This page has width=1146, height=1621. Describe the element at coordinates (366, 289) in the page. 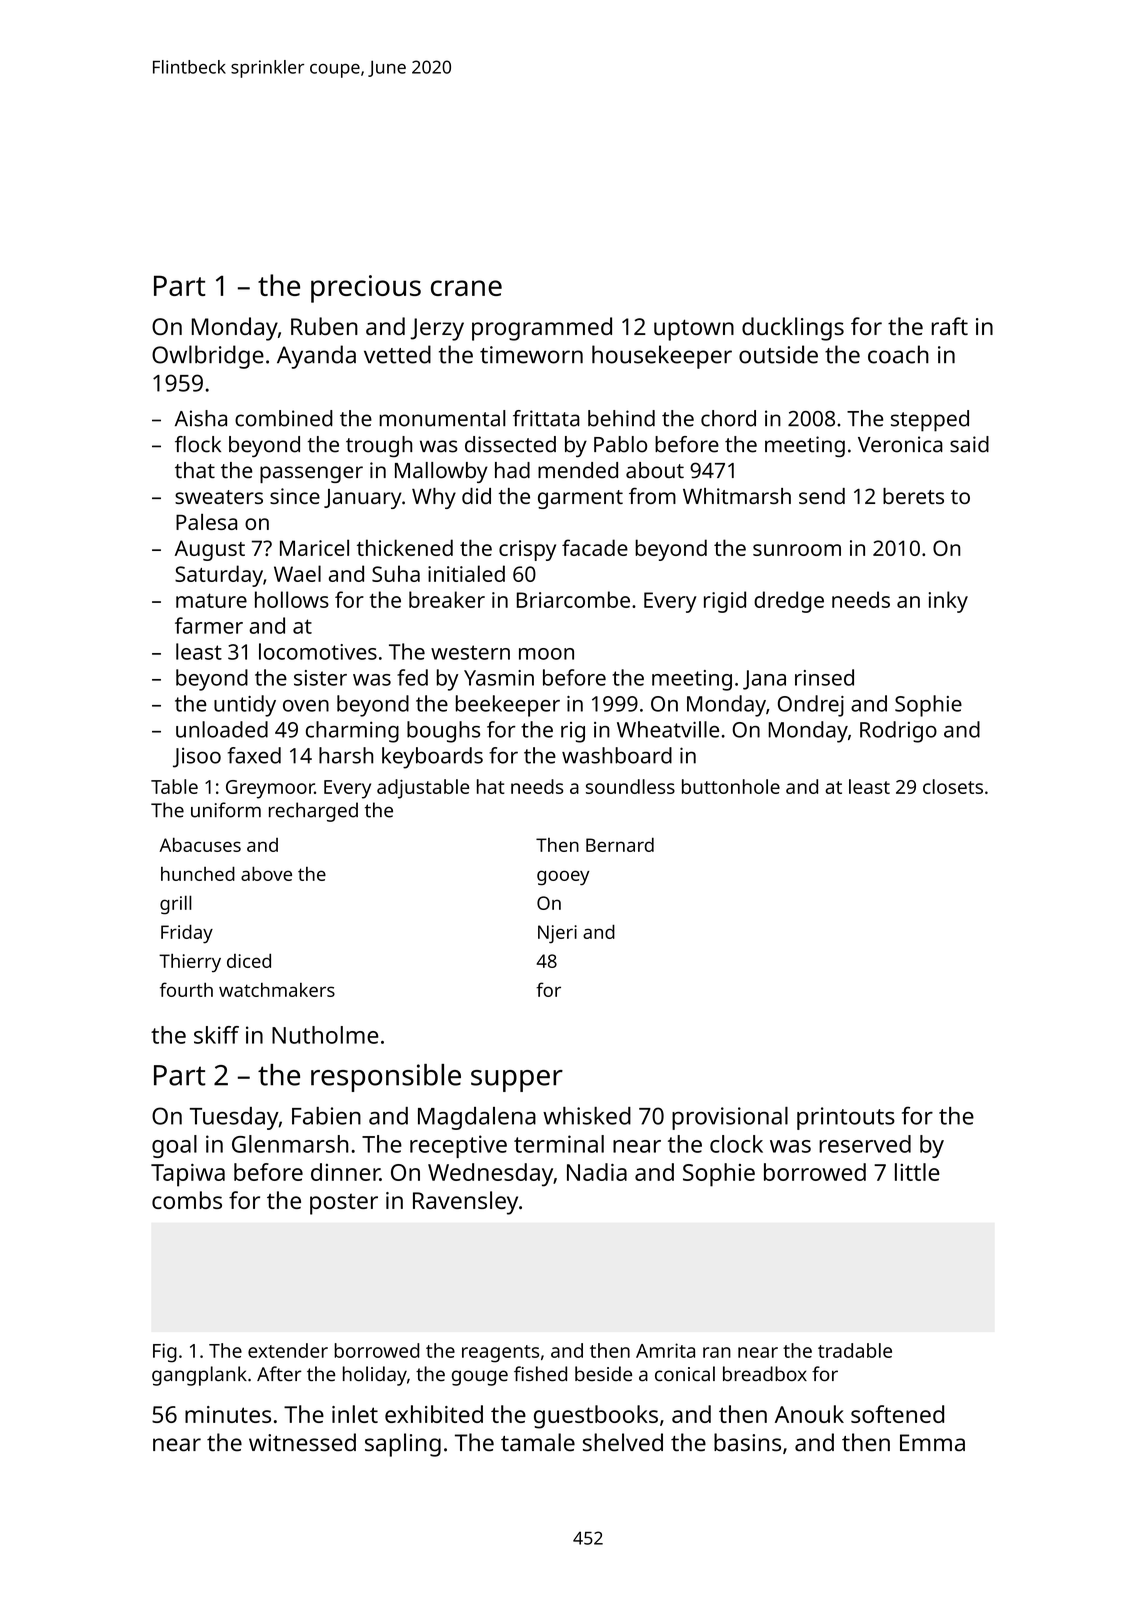

I see `precious` at that location.
